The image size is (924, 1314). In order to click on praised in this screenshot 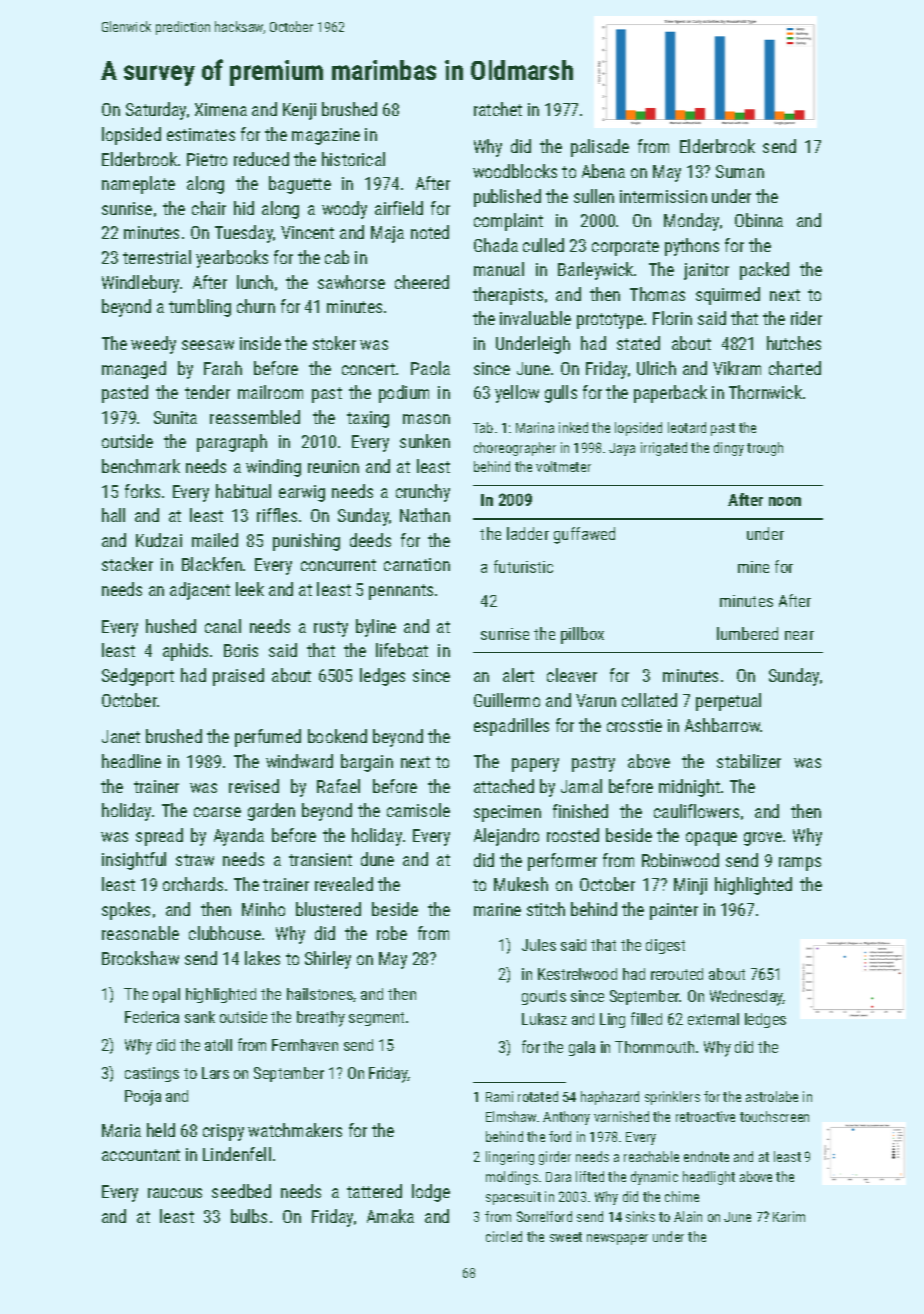, I will do `click(238, 677)`.
